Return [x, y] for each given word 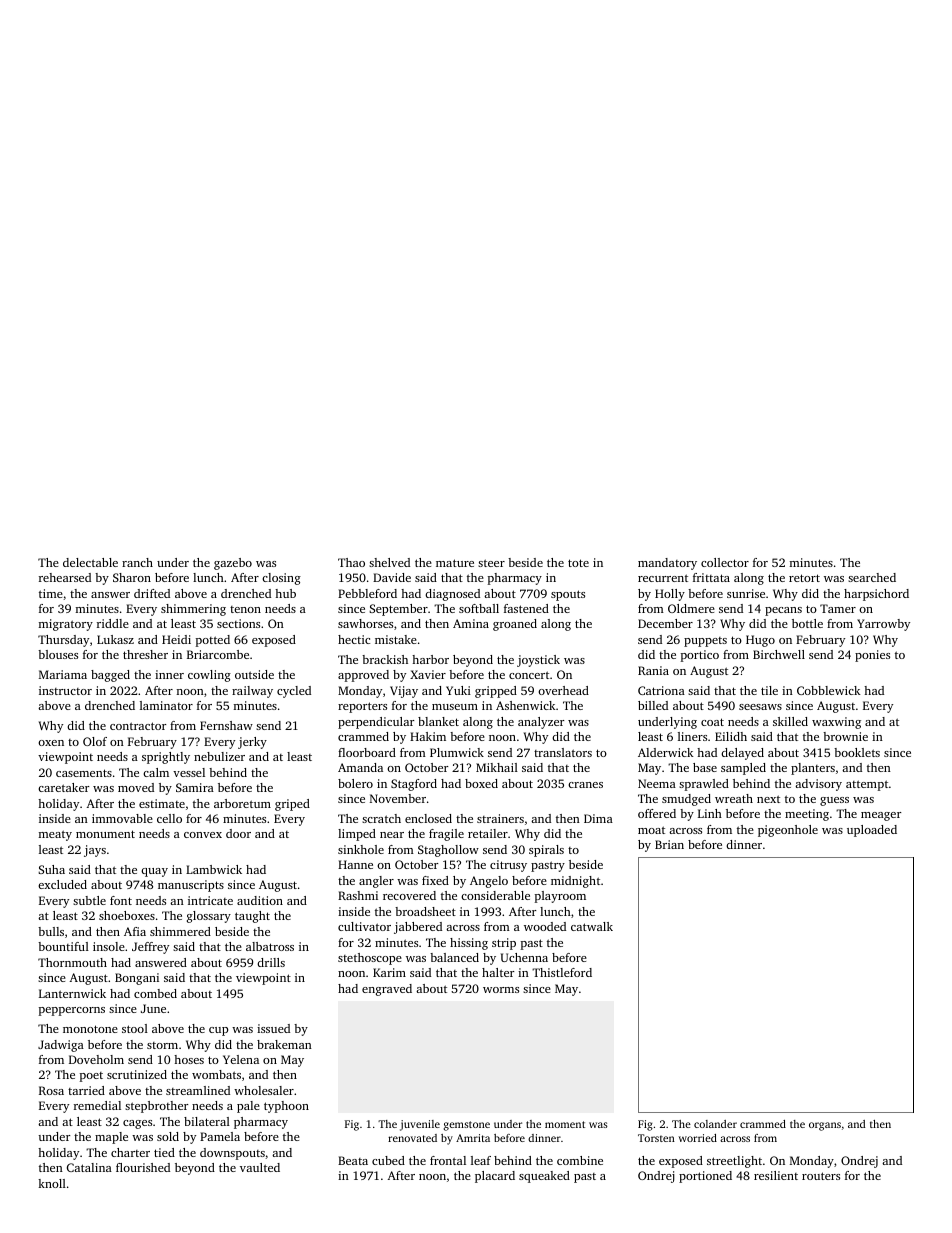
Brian [669, 844]
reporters [362, 707]
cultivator [364, 926]
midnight [575, 882]
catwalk [592, 926]
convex [203, 835]
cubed [388, 1160]
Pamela [220, 1136]
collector [725, 562]
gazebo [233, 564]
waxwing [836, 723]
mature [455, 563]
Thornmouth [72, 962]
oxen [51, 743]
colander [715, 1124]
